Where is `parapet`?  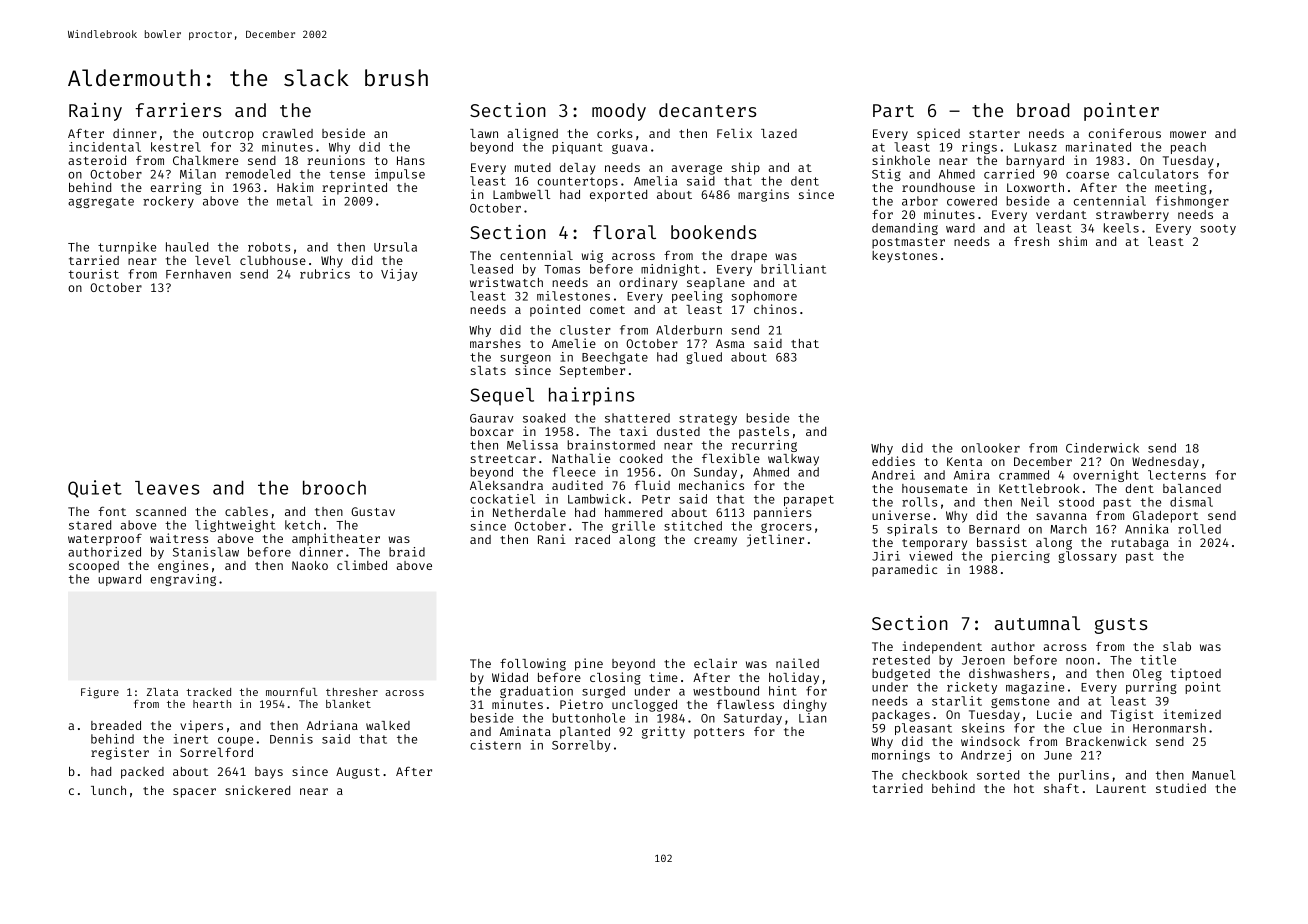 parapet is located at coordinates (809, 500).
